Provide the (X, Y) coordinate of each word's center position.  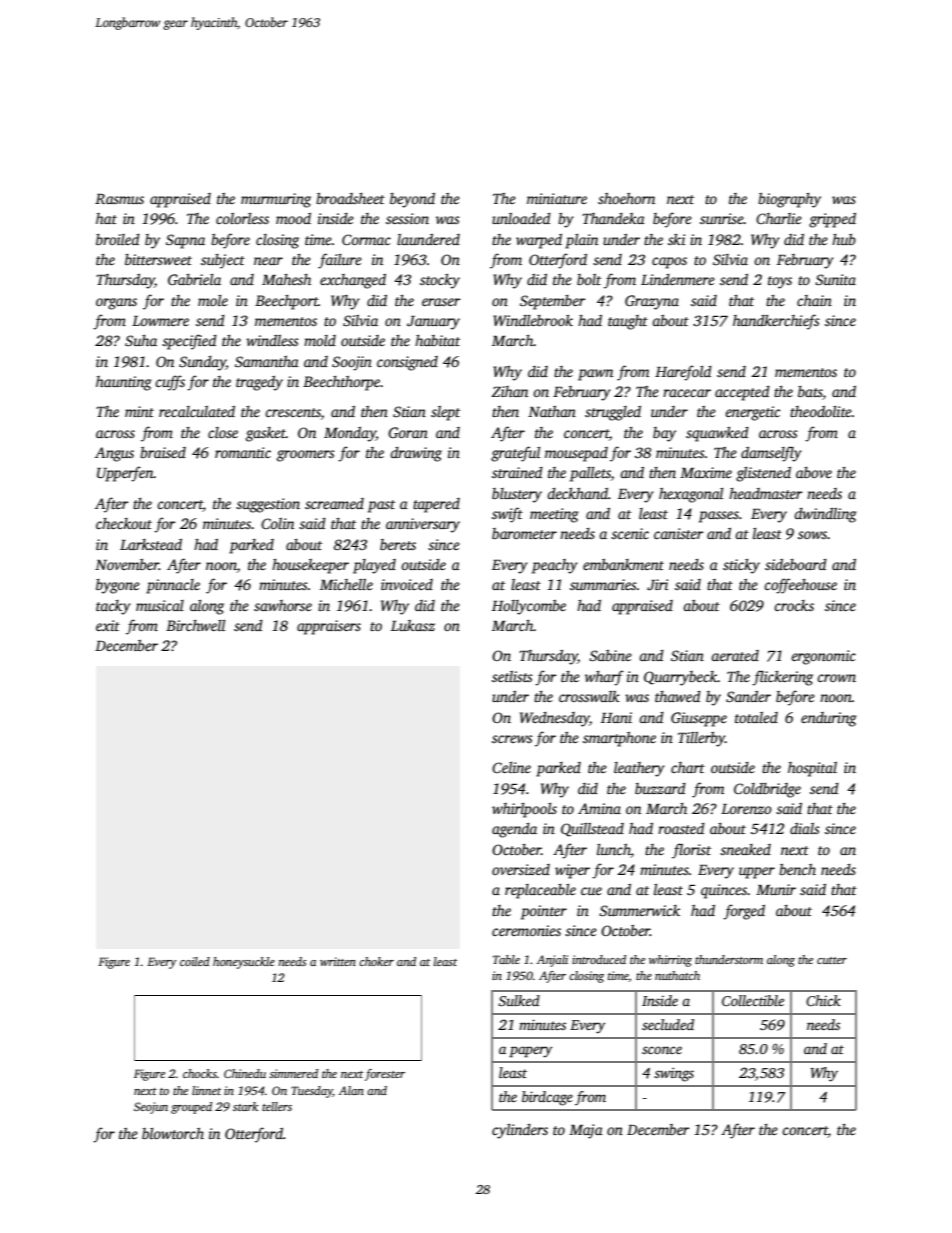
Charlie (779, 218)
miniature (557, 198)
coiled (195, 961)
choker (376, 961)
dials (805, 828)
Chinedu (245, 1073)
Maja (586, 1131)
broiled (118, 239)
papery (530, 1052)
